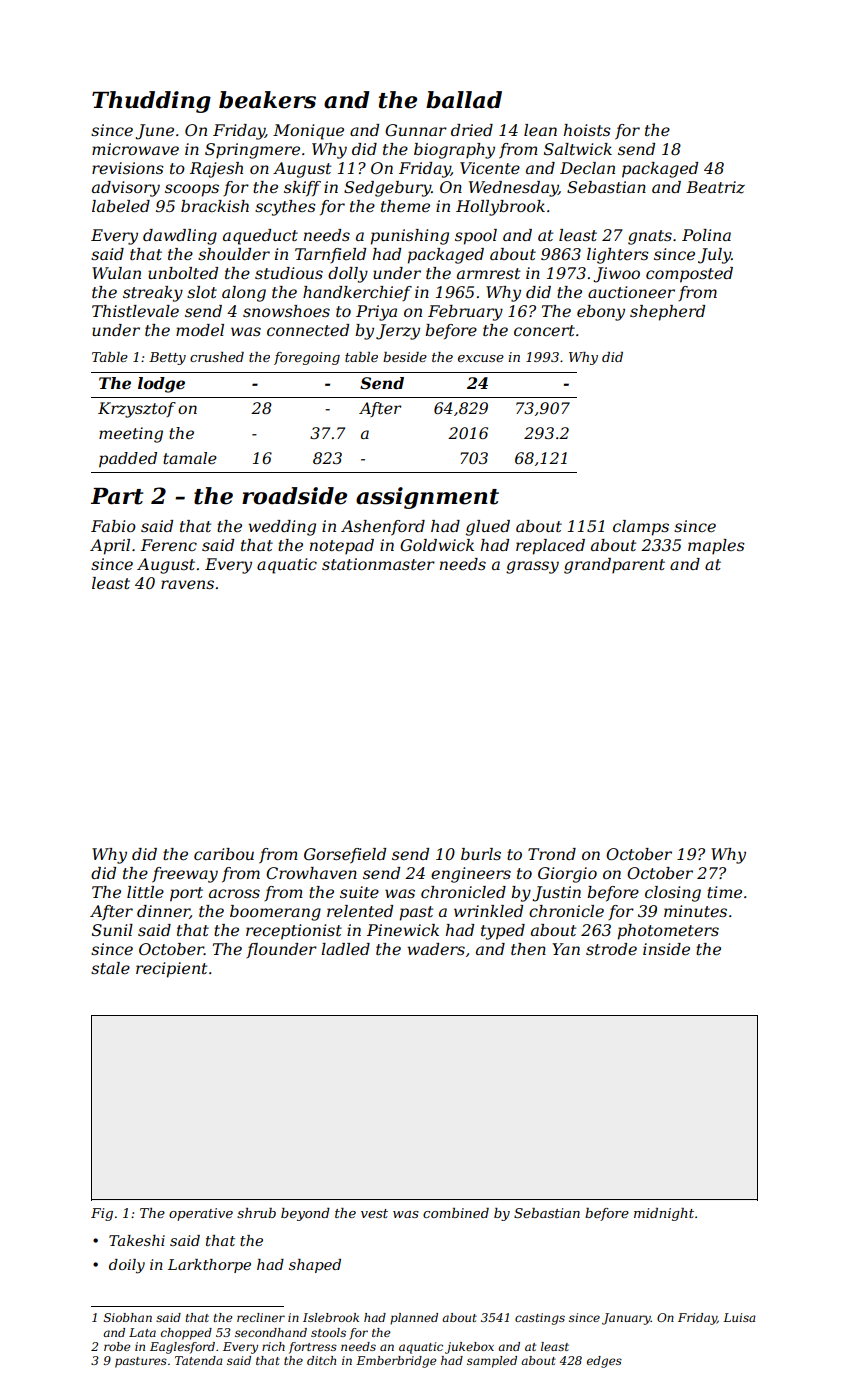 This page has width=849, height=1400. Describe the element at coordinates (532, 567) in the page. I see `grassy` at that location.
